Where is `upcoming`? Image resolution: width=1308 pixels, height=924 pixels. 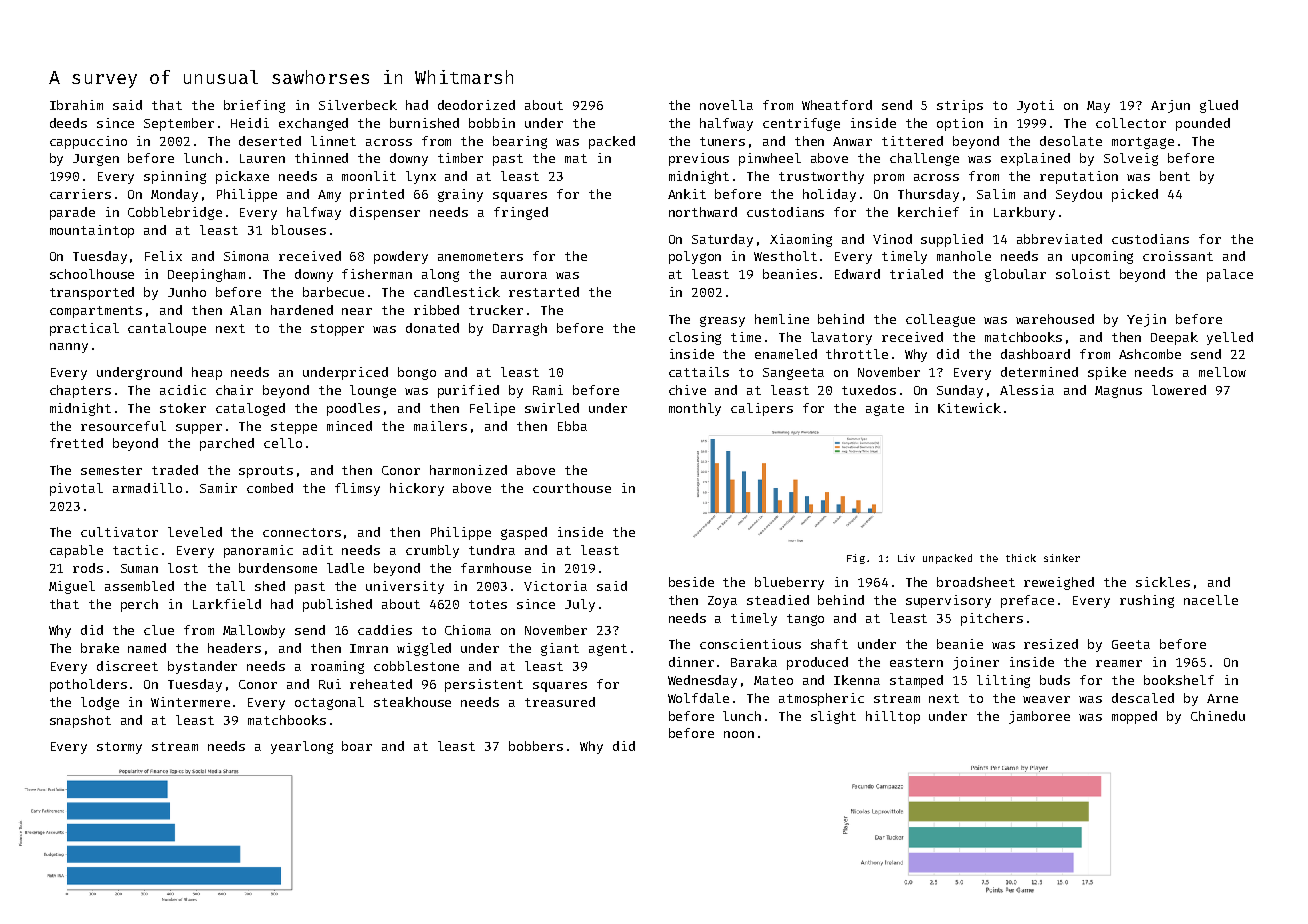
upcoming is located at coordinates (1102, 257).
